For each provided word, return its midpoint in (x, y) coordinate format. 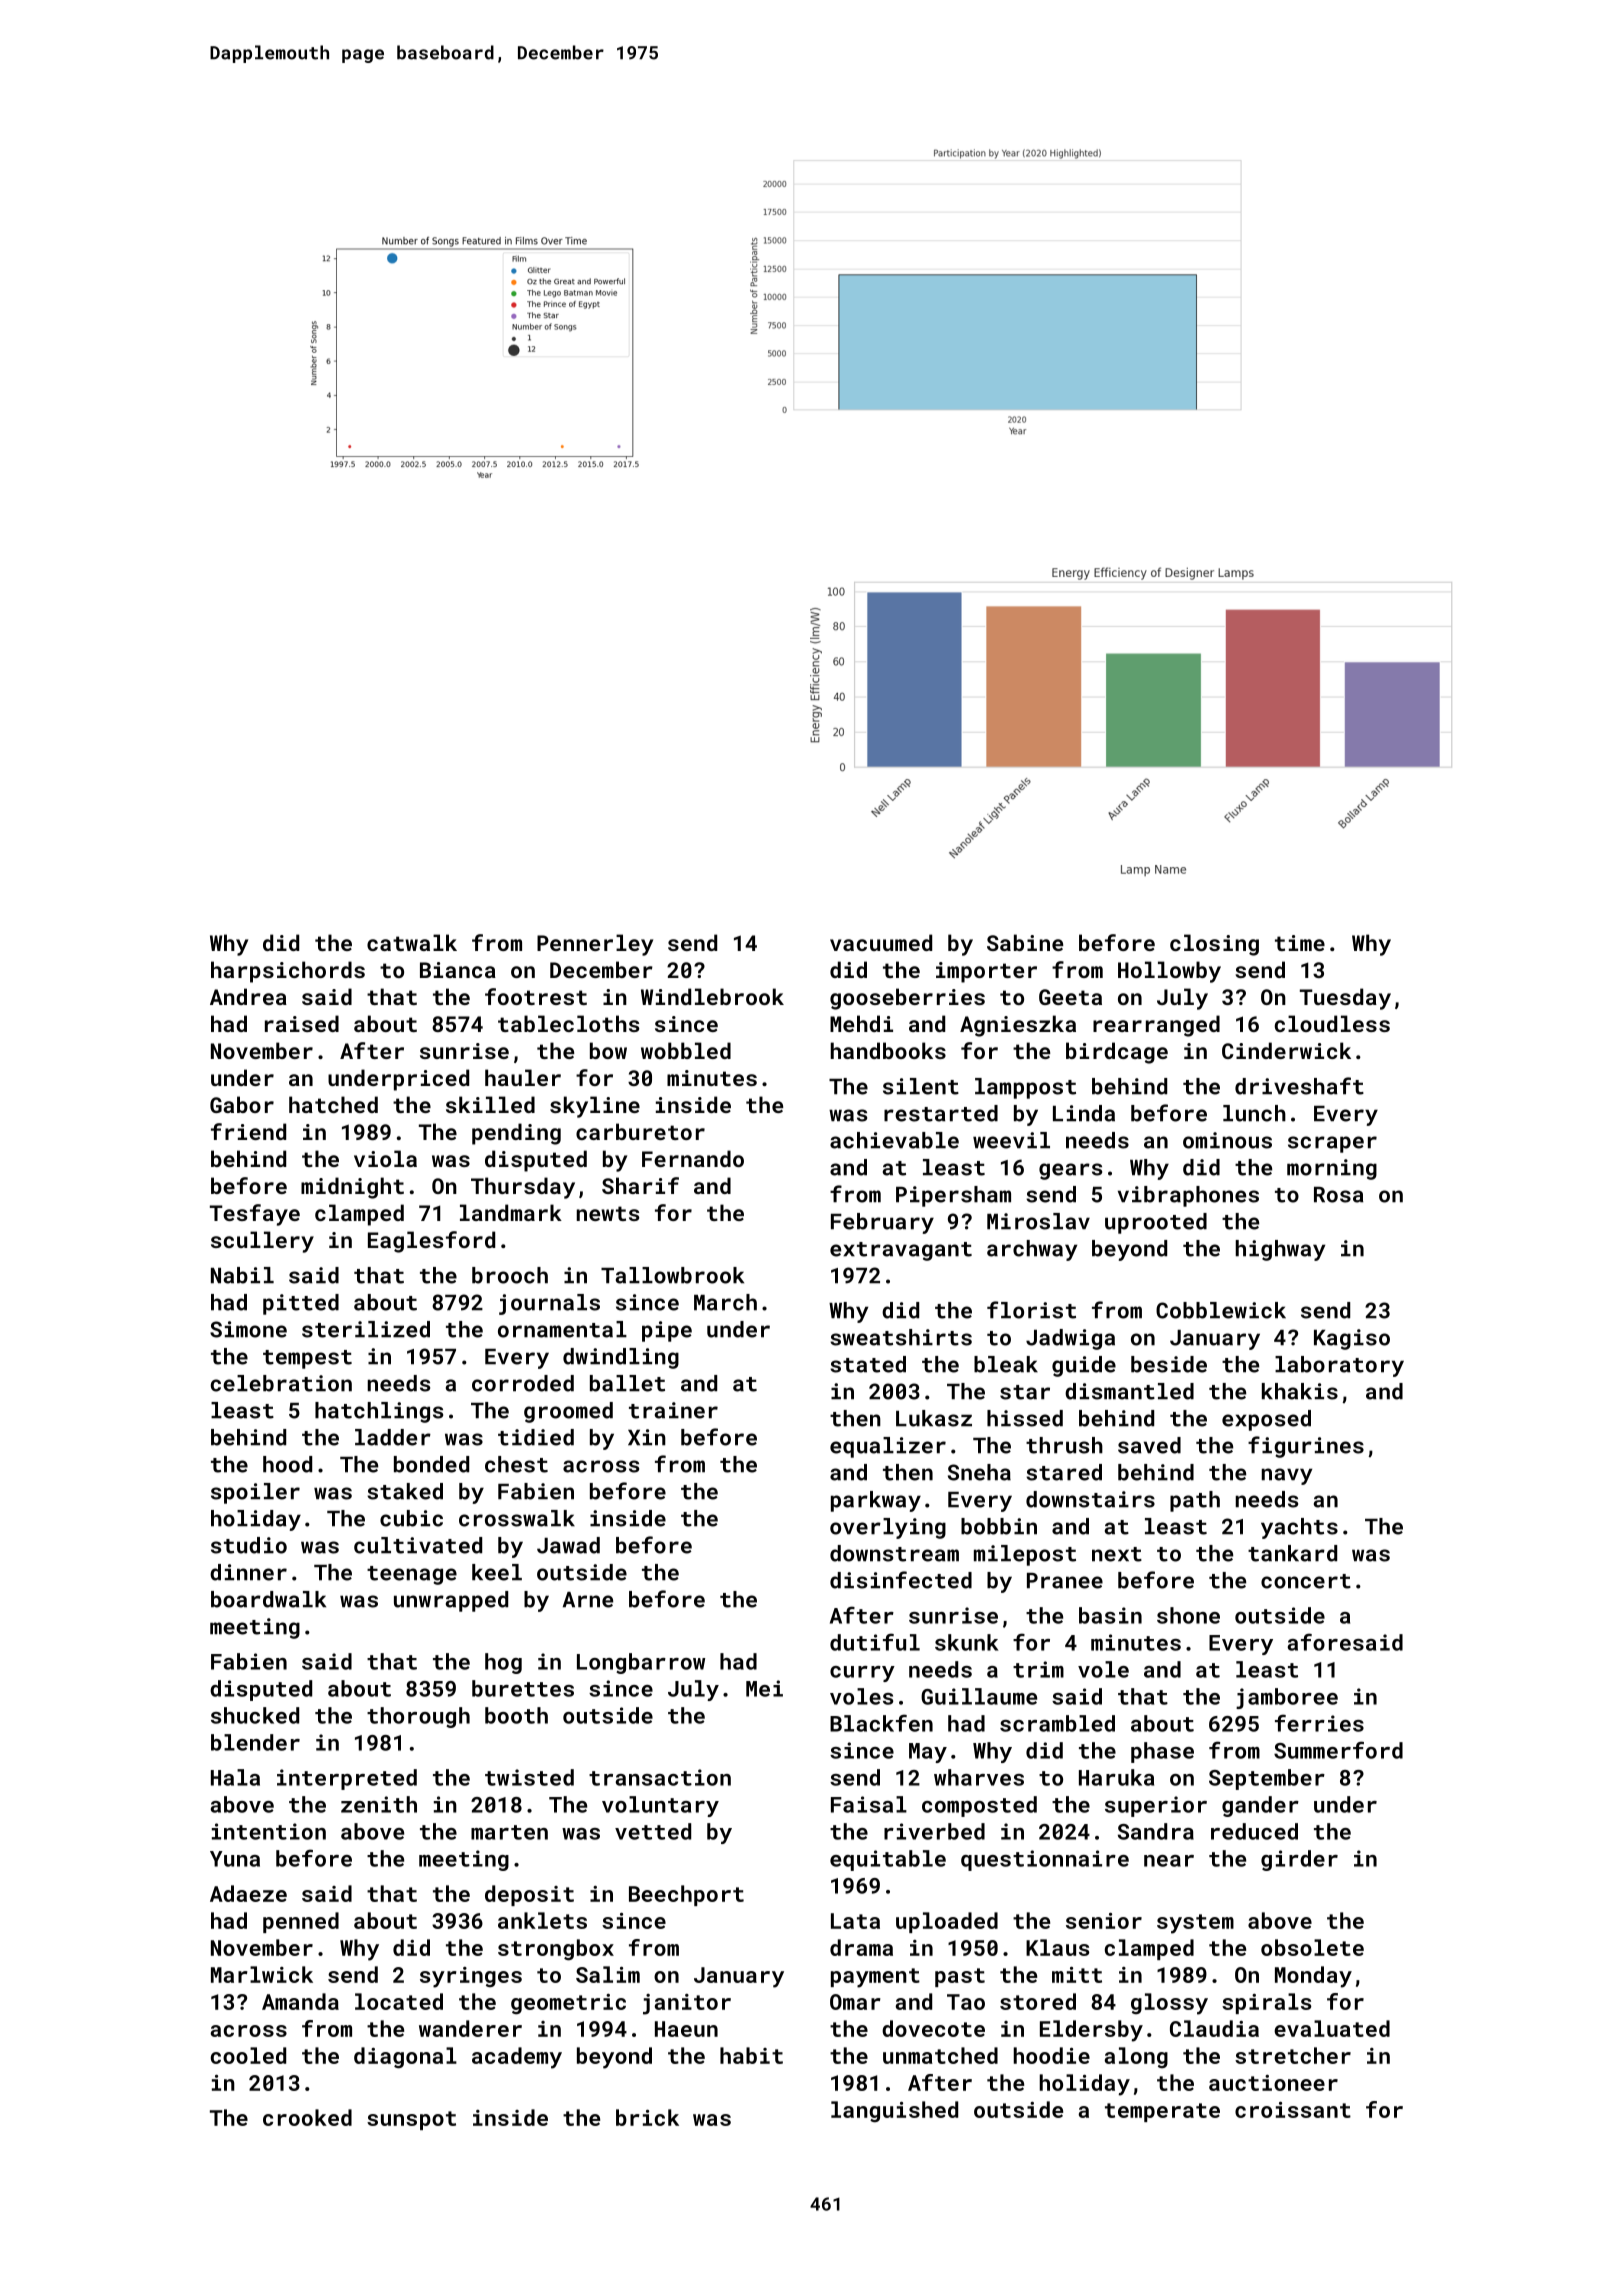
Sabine (1025, 942)
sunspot (411, 2120)
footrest (536, 996)
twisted (529, 1777)
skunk (967, 1642)
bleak (1006, 1364)
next (1117, 1554)
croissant (1293, 2110)
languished (894, 2112)
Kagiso (1352, 1339)
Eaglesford (431, 1242)
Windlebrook (712, 996)
